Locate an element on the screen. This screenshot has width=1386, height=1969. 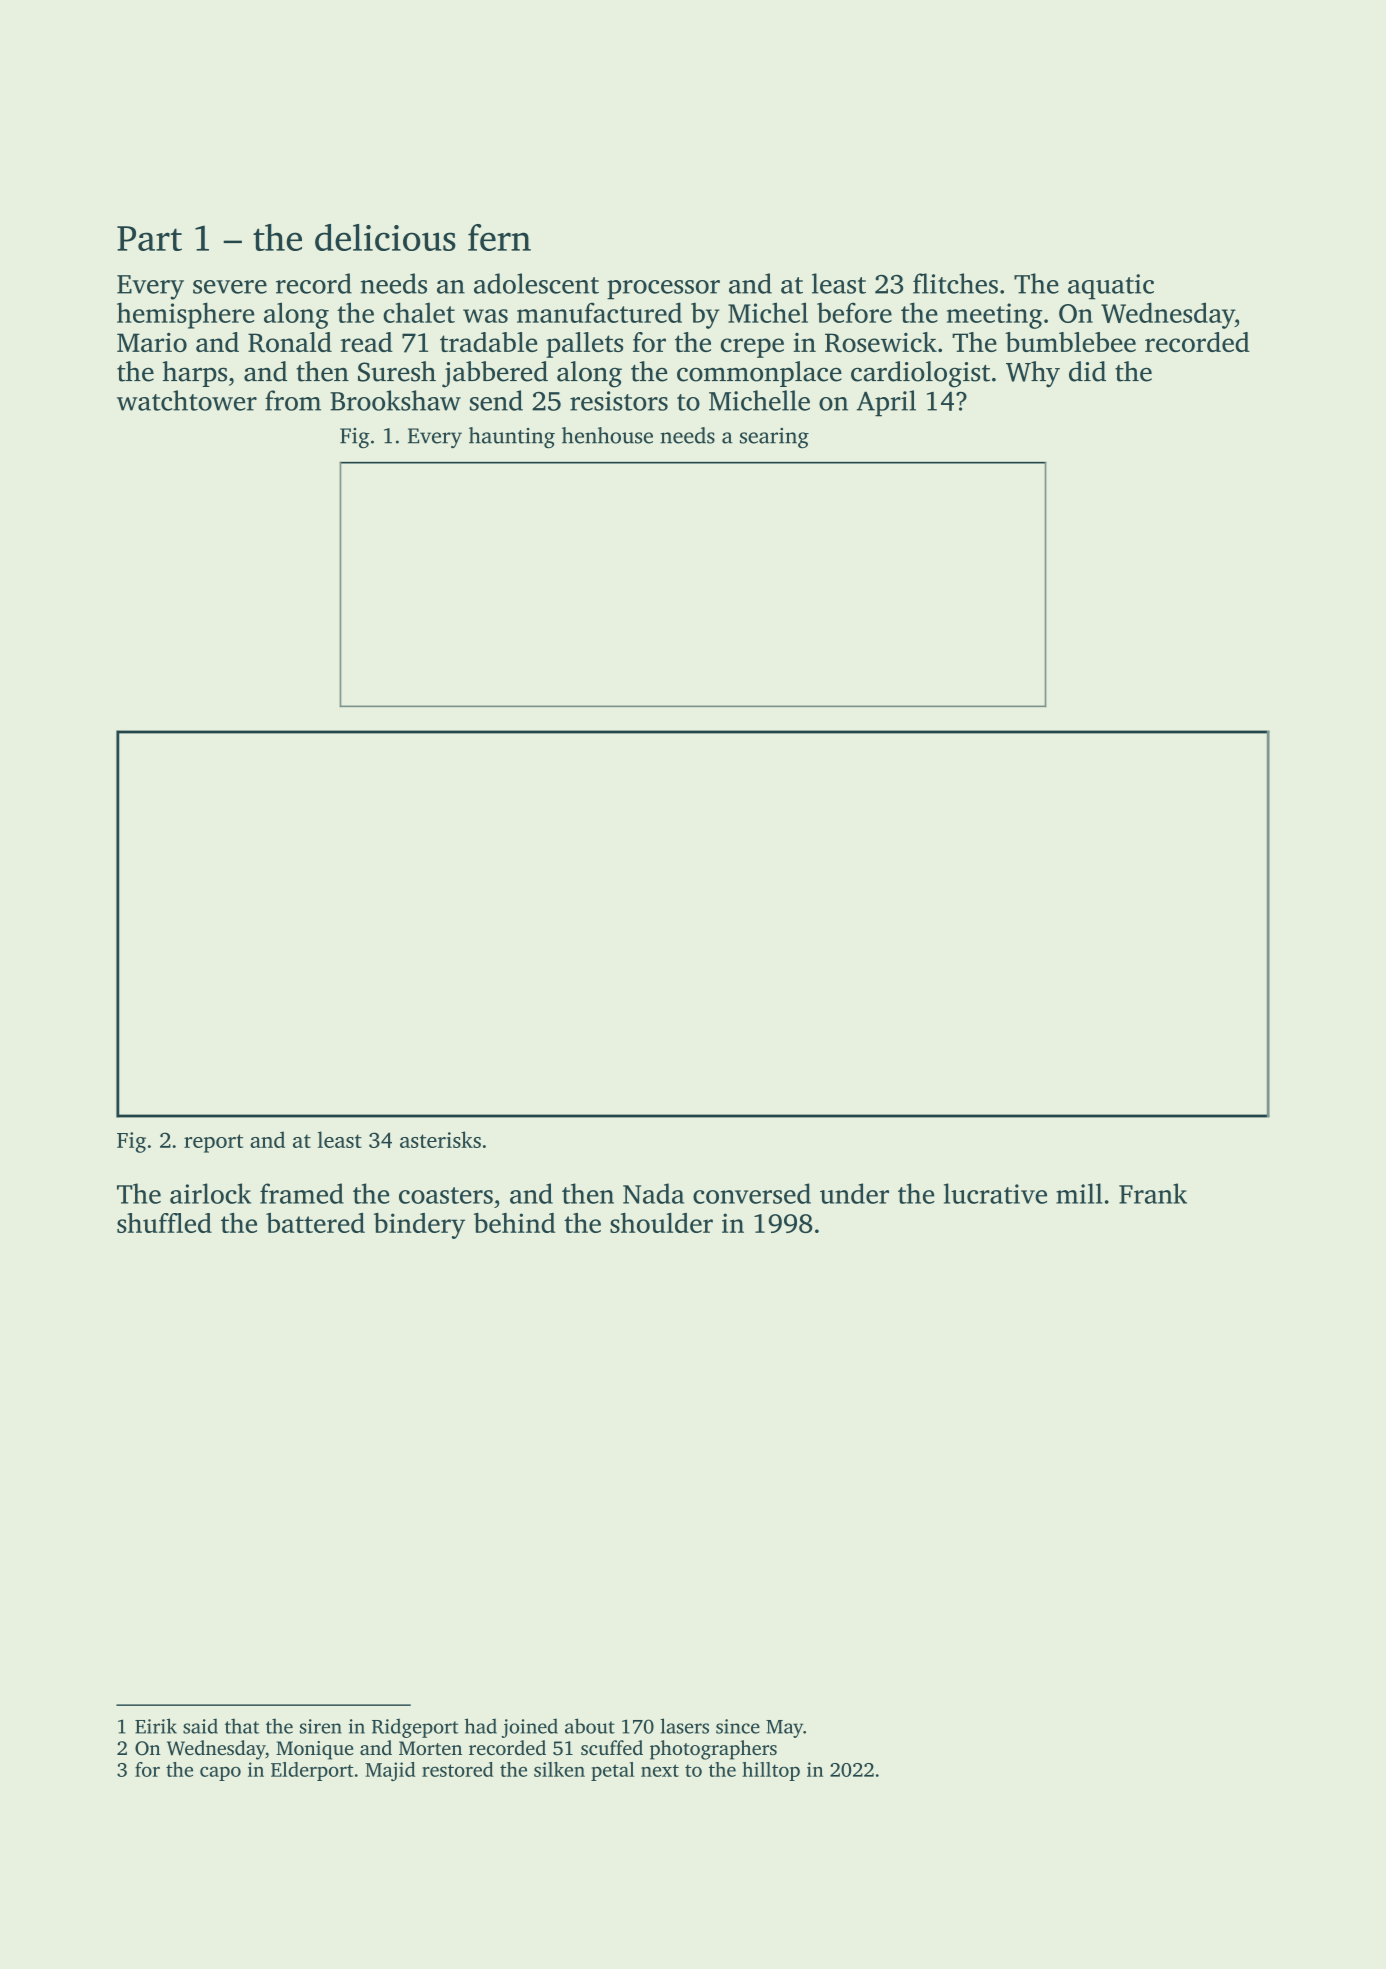
bindery is located at coordinates (419, 1226).
